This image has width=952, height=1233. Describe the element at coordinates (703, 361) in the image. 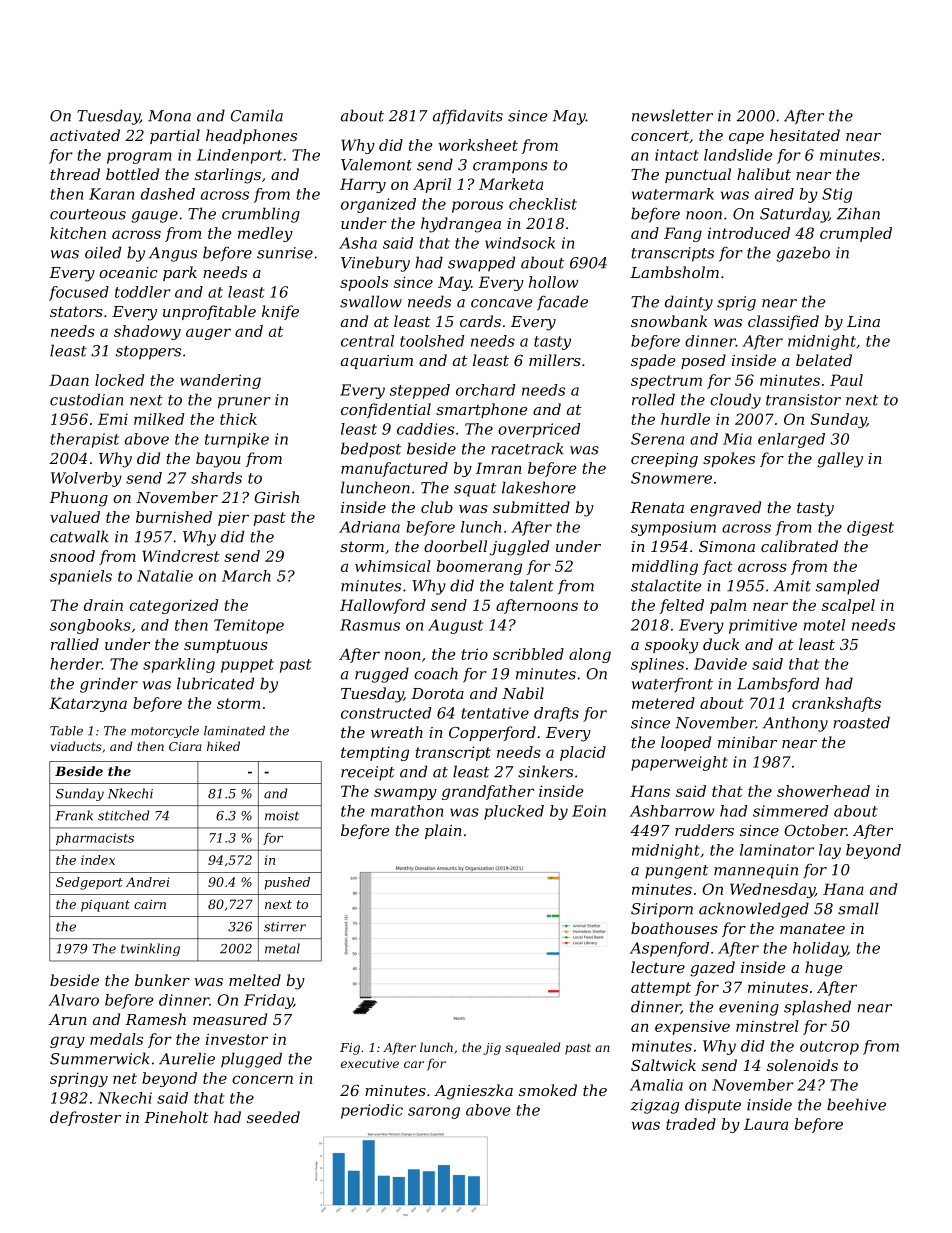

I see `posed` at that location.
